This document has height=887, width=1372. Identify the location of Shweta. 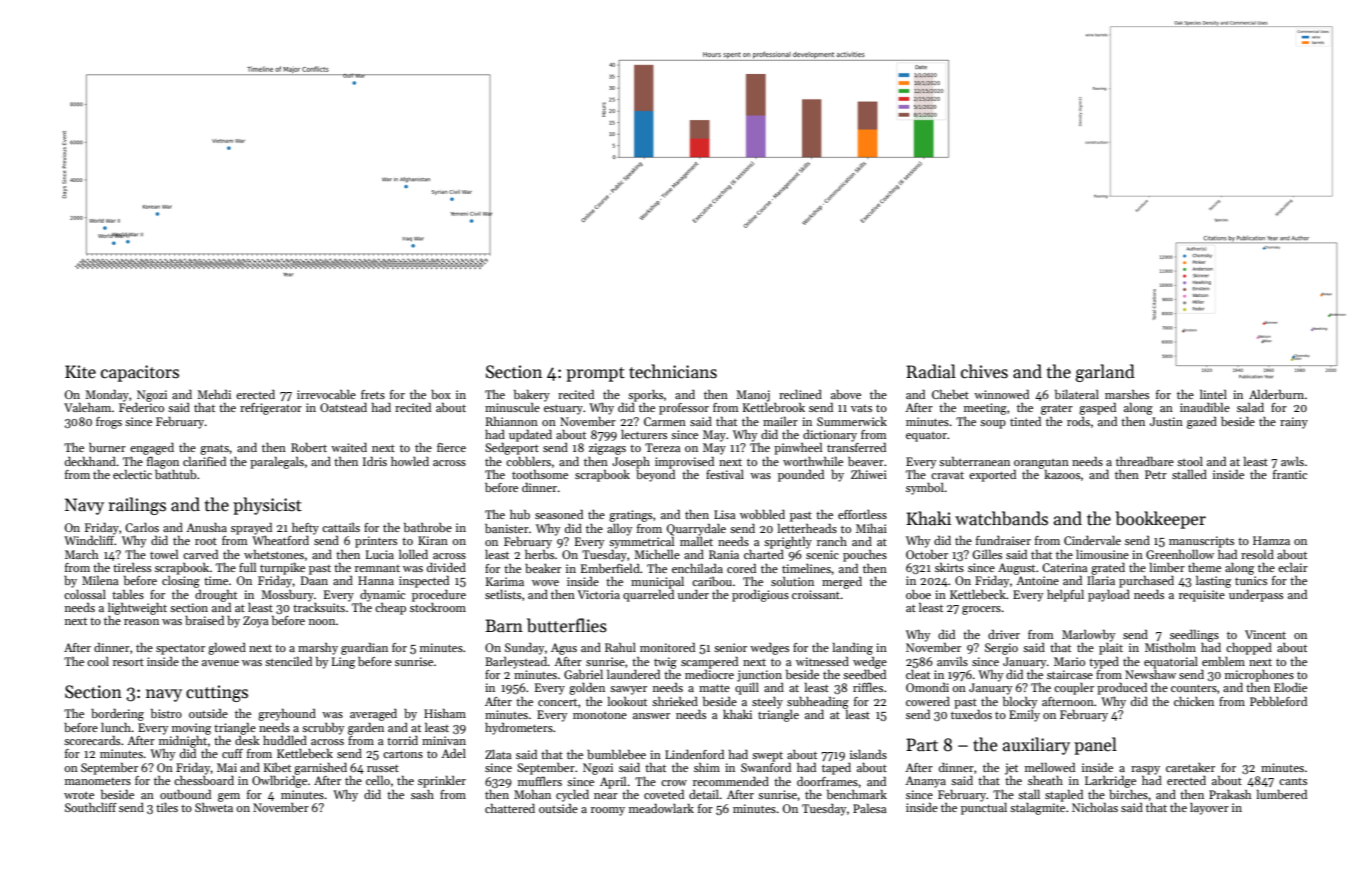
(214, 807).
